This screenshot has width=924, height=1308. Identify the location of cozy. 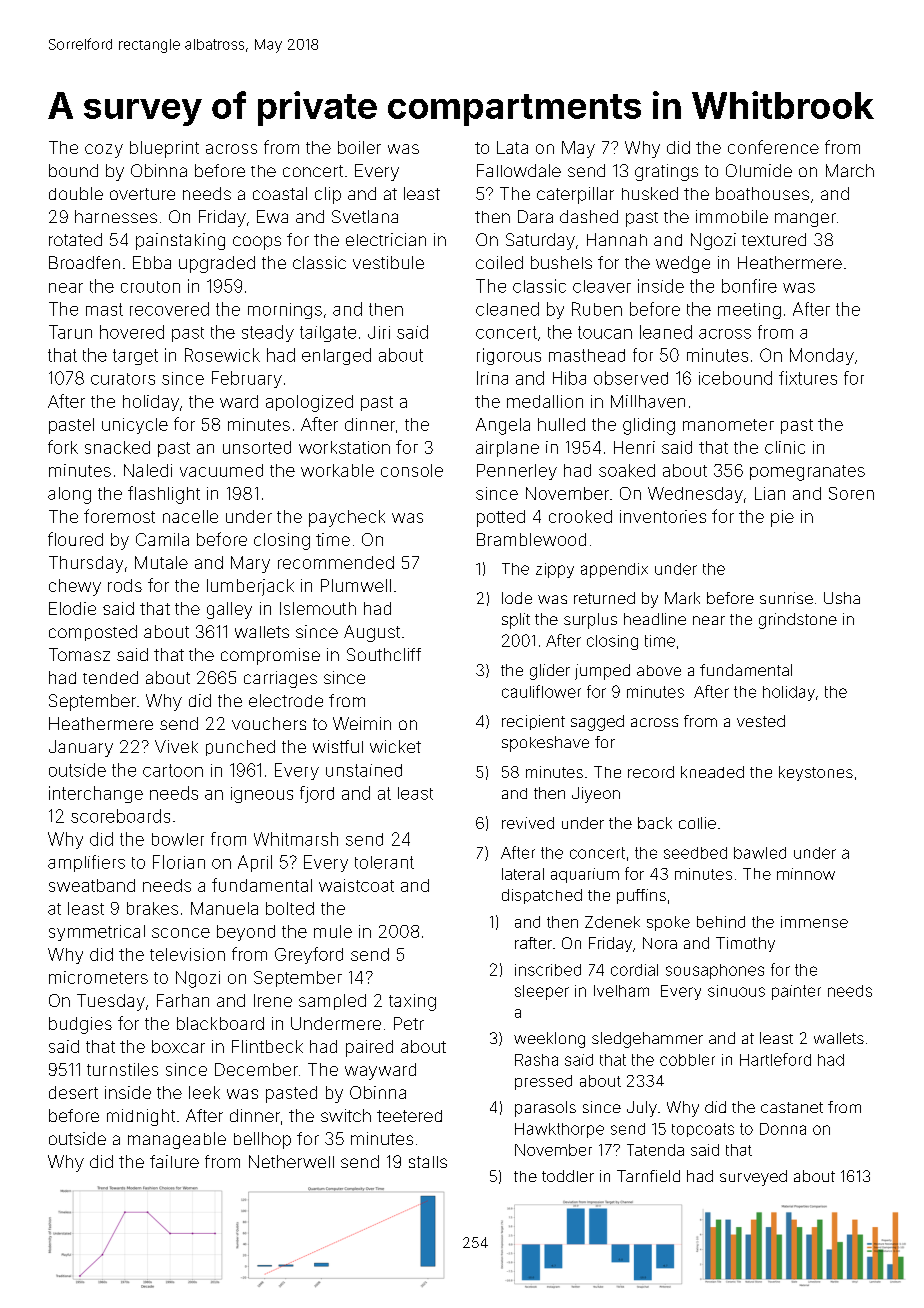
(104, 151).
